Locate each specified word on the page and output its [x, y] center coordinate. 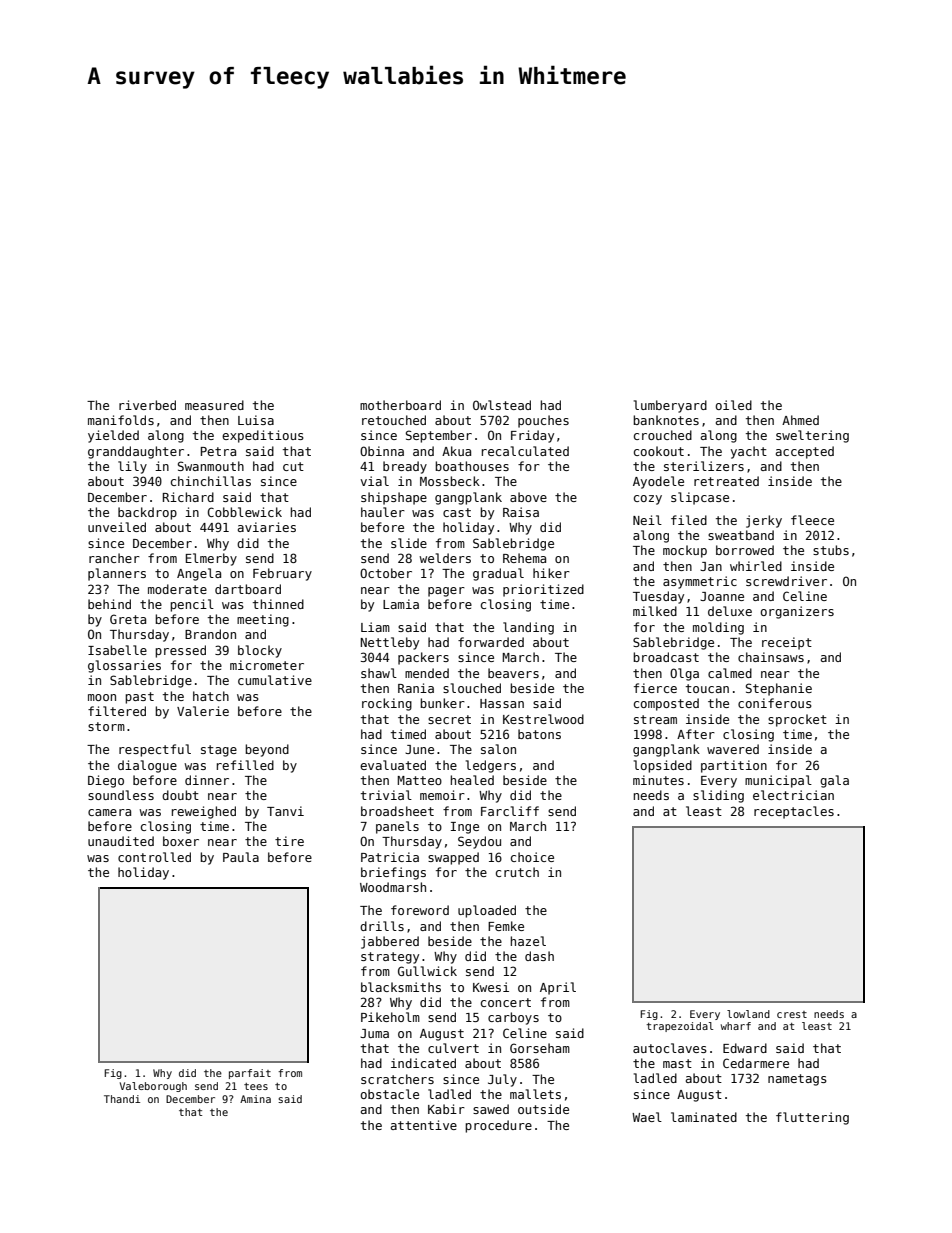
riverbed [147, 405]
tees [256, 1086]
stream [655, 719]
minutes [658, 780]
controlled [154, 857]
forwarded [491, 642]
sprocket [797, 720]
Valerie [203, 711]
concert [506, 1002]
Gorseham [540, 1048]
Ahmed [800, 420]
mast [677, 1063]
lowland [748, 1014]
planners [117, 574]
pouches [543, 421]
